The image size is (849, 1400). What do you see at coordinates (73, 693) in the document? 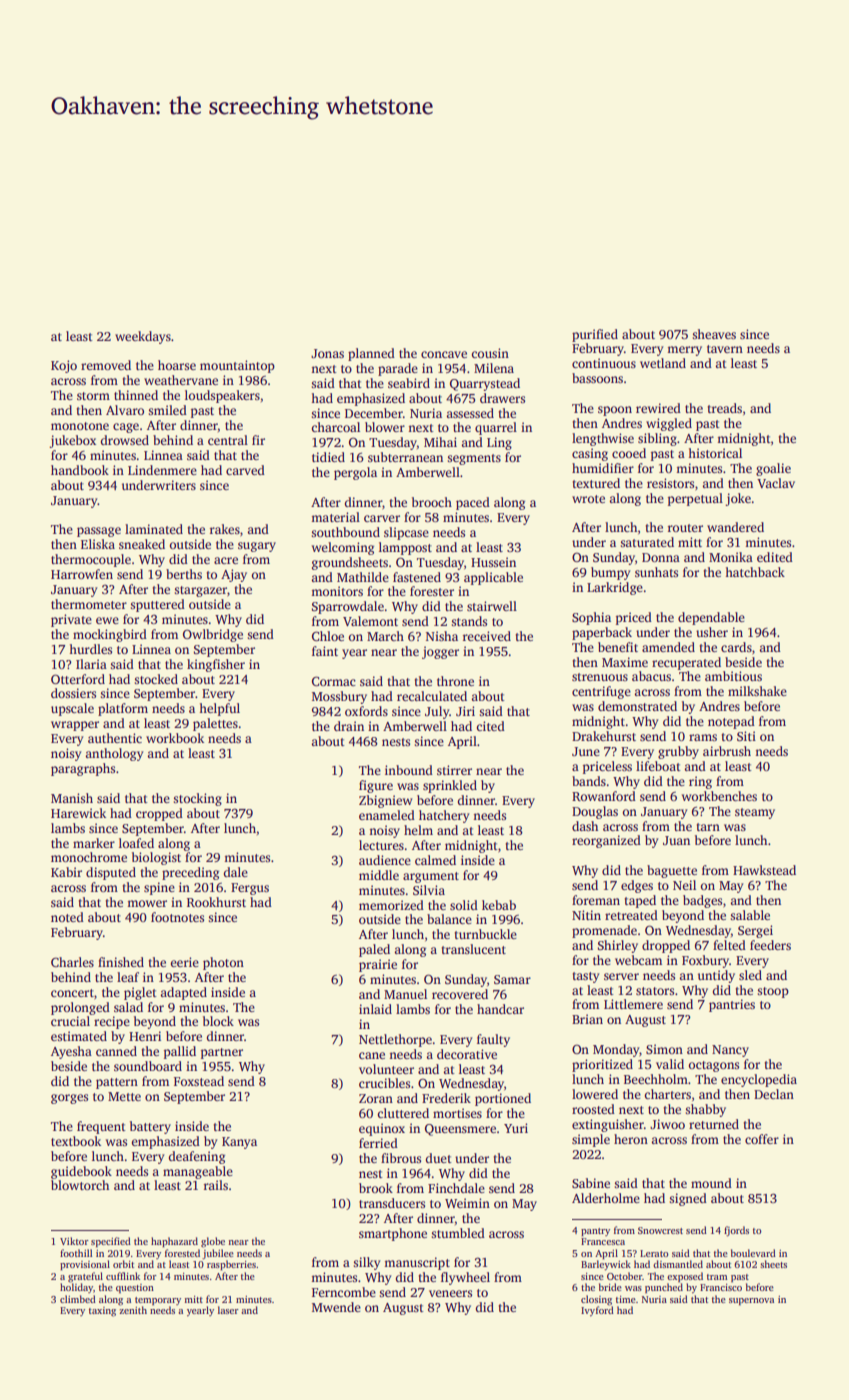
I see `dossiers` at bounding box center [73, 693].
